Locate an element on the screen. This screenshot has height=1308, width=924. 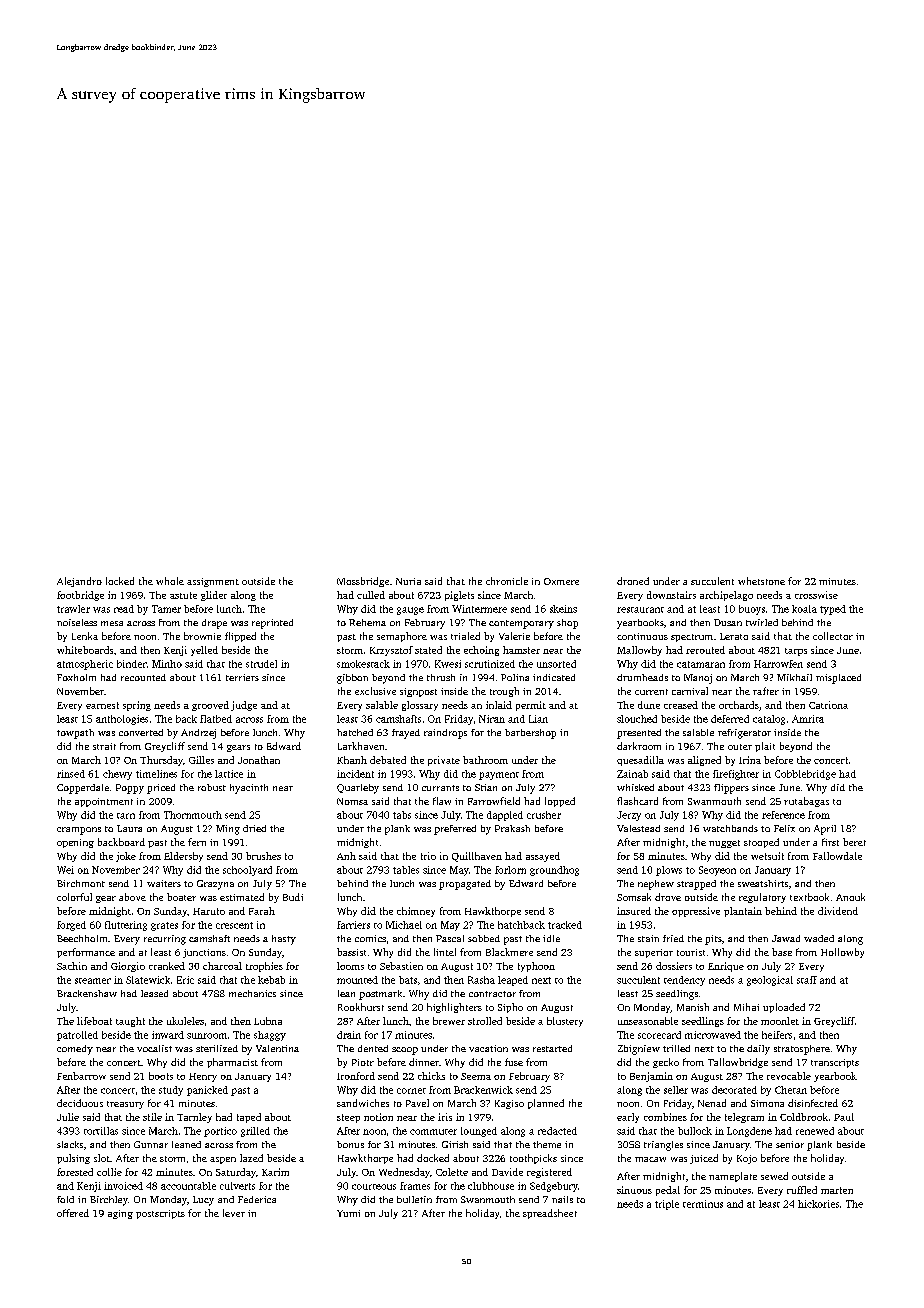
yelled is located at coordinates (204, 651).
